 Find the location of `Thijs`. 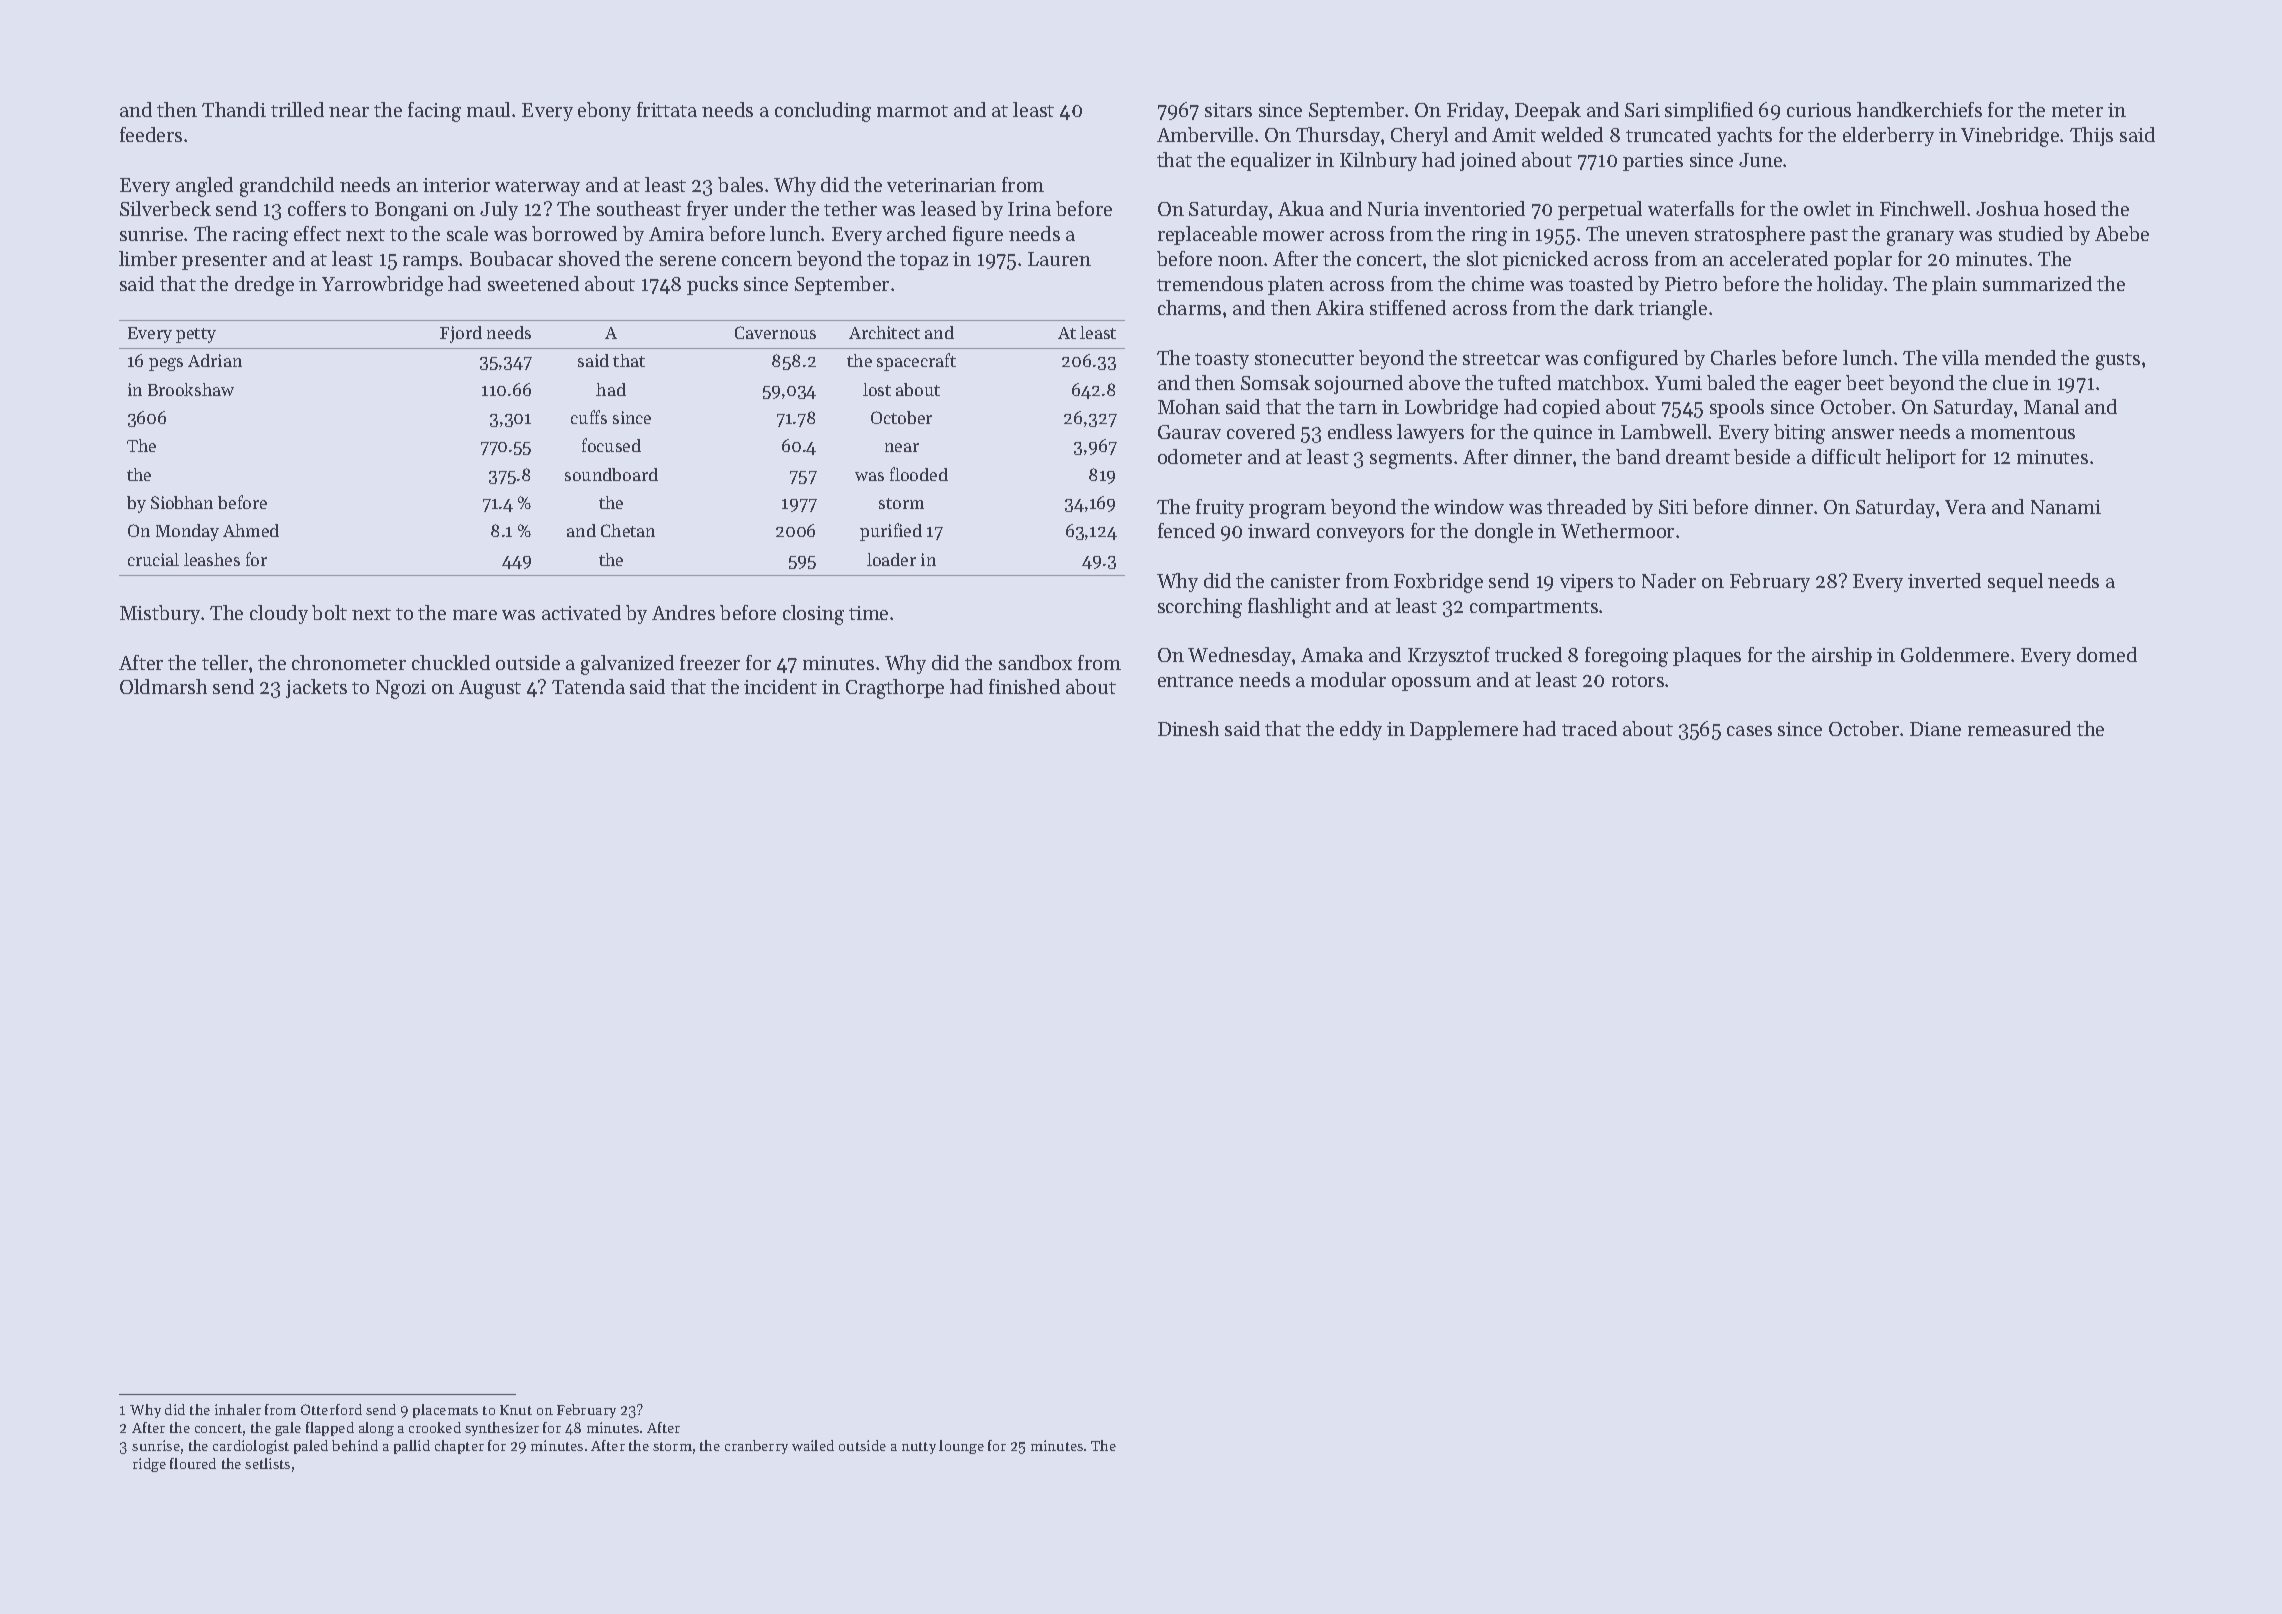

Thijs is located at coordinates (2091, 136).
